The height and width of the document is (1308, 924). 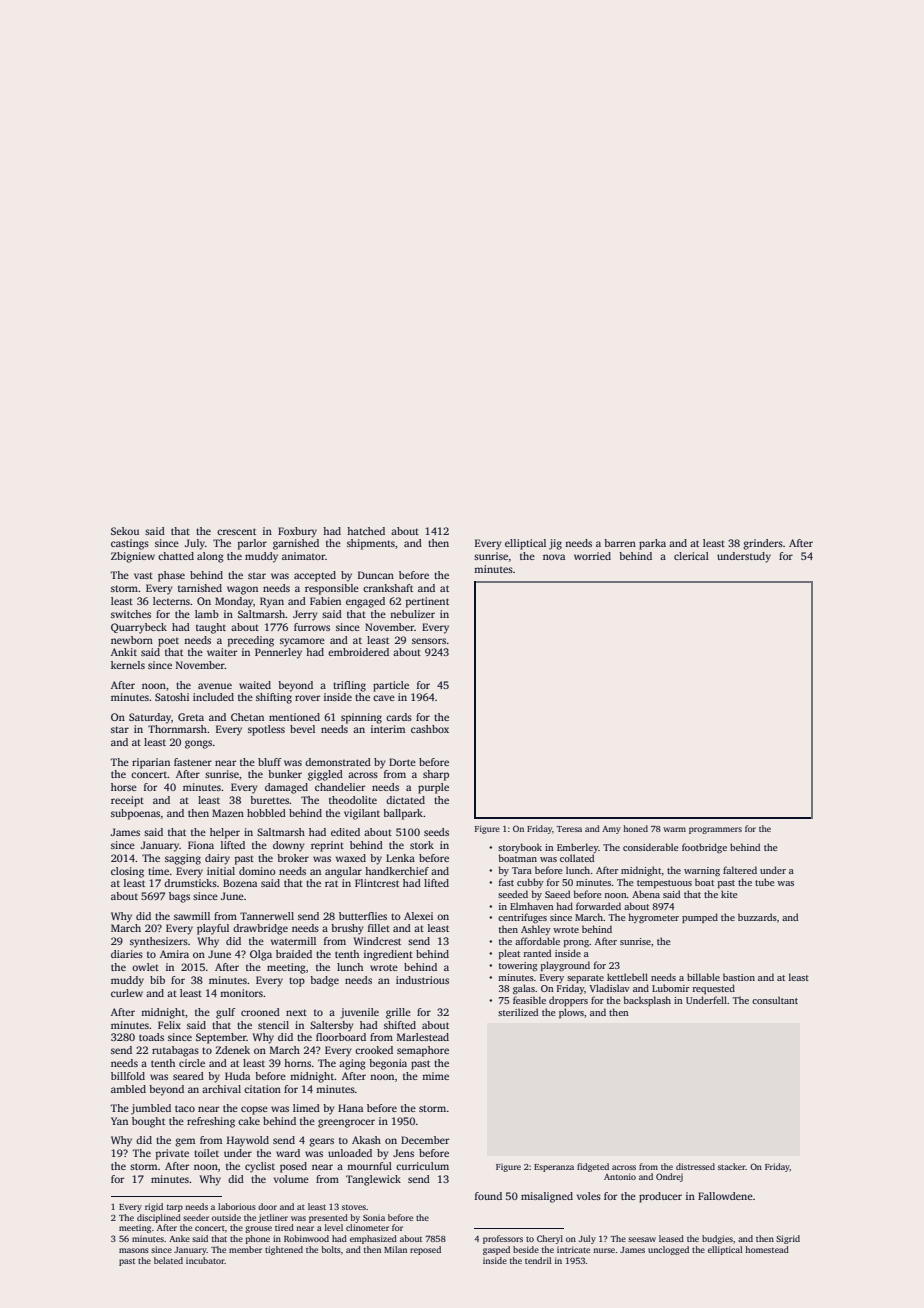 What do you see at coordinates (775, 1000) in the document?
I see `consultant` at bounding box center [775, 1000].
